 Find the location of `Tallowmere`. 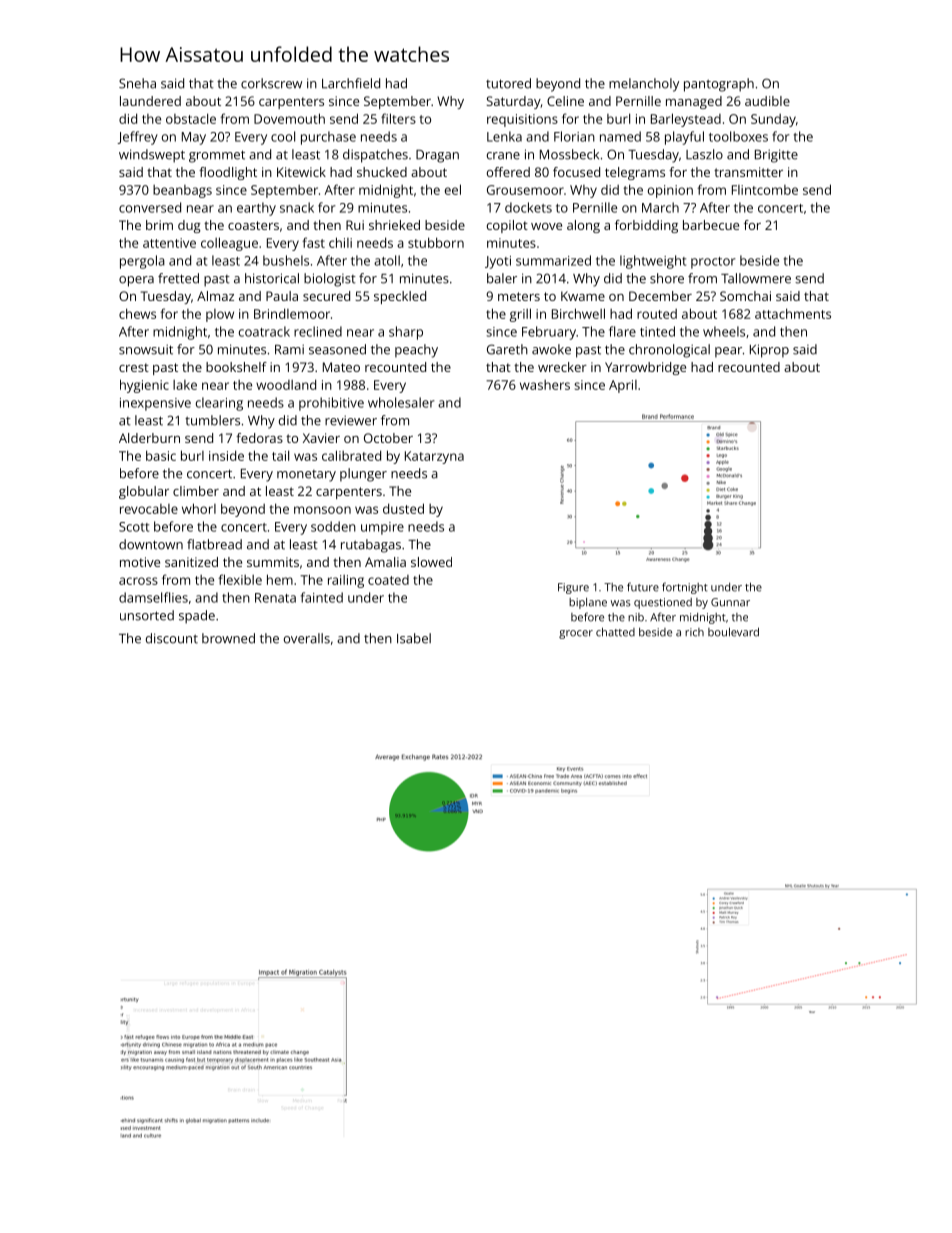

Tallowmere is located at coordinates (756, 278).
